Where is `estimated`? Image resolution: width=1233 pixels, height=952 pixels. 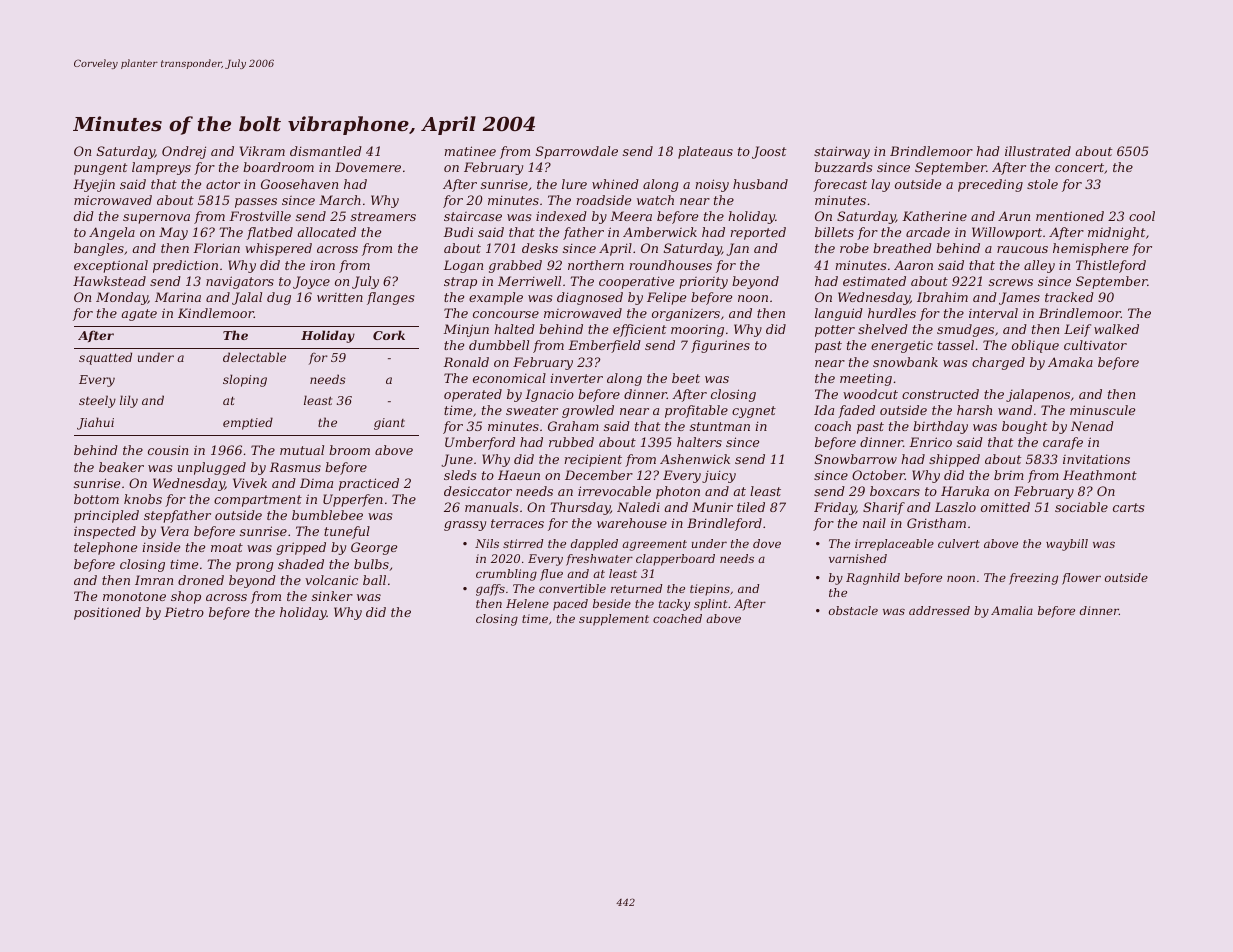
estimated is located at coordinates (874, 281).
